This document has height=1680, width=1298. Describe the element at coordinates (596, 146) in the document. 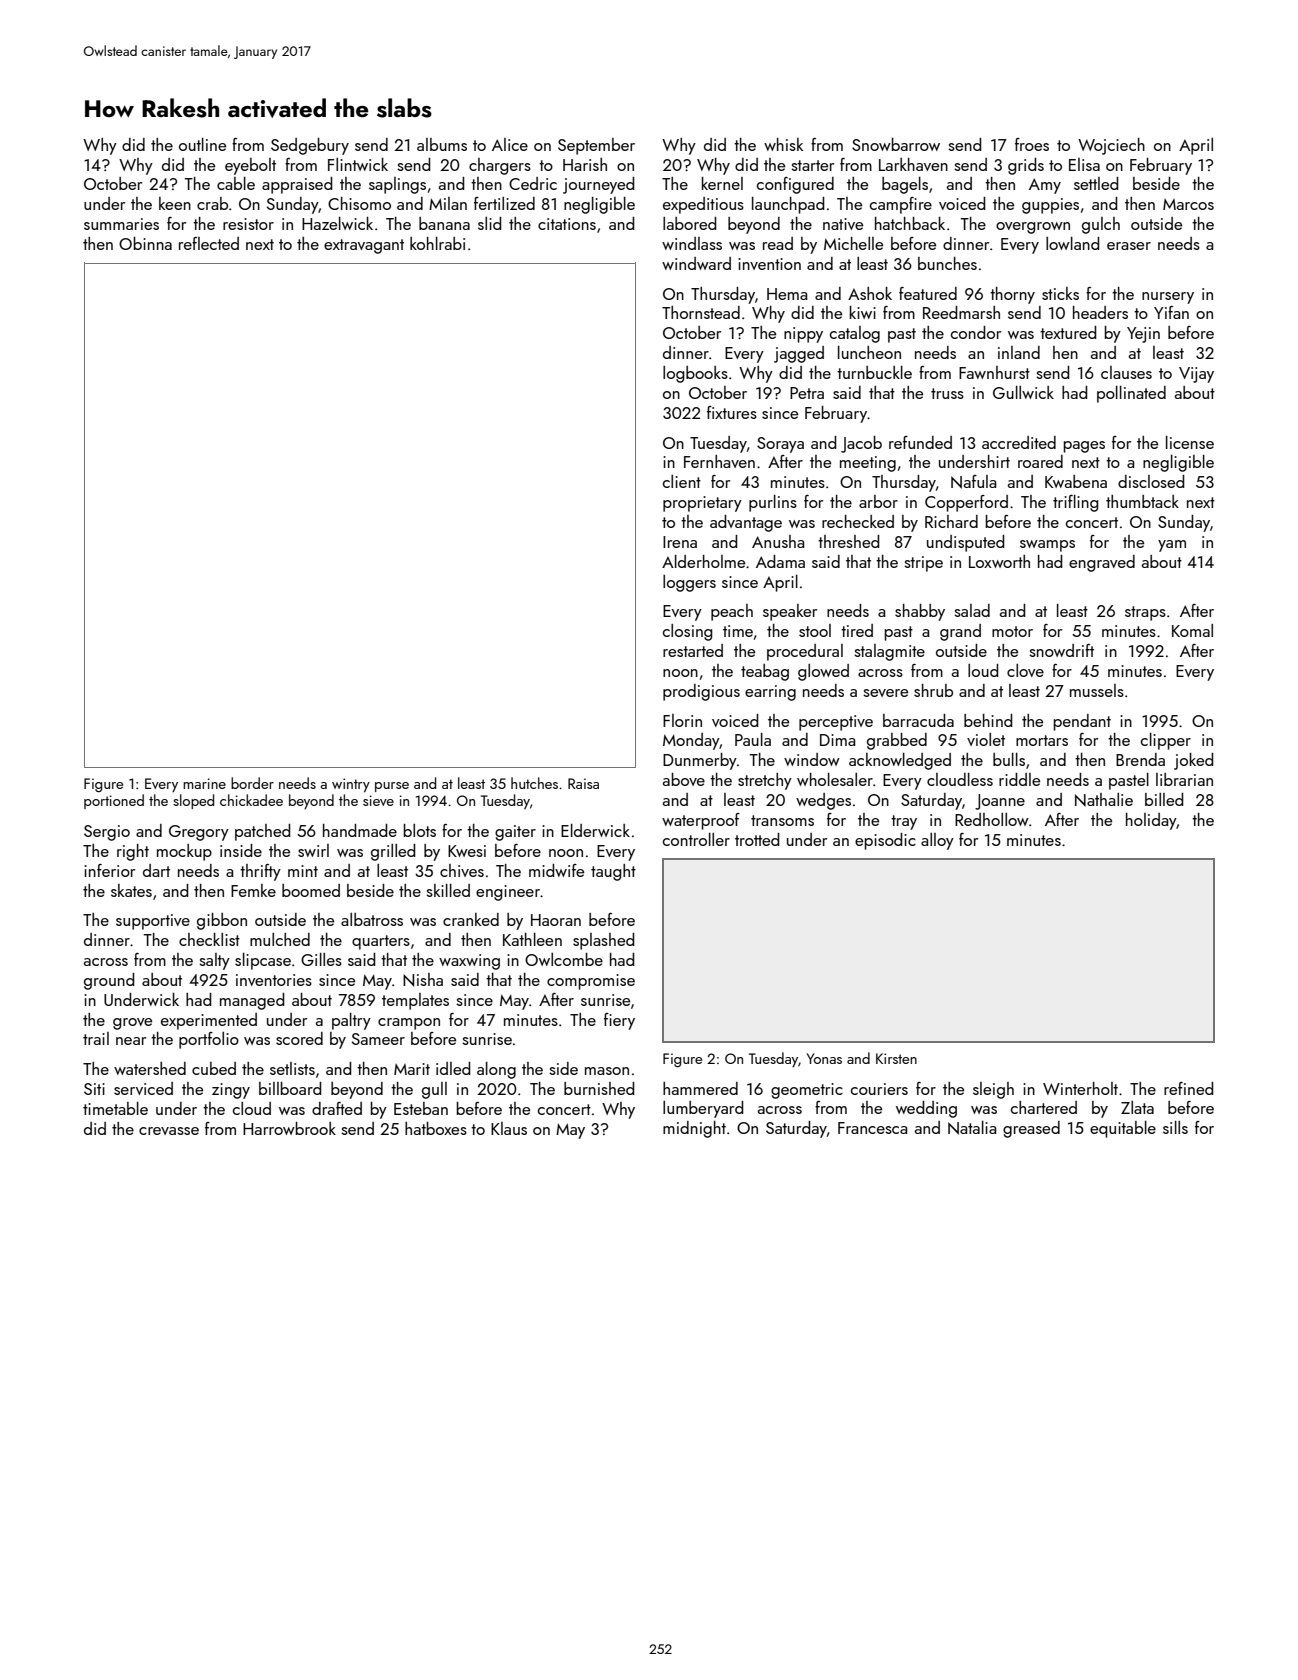

I see `September` at that location.
